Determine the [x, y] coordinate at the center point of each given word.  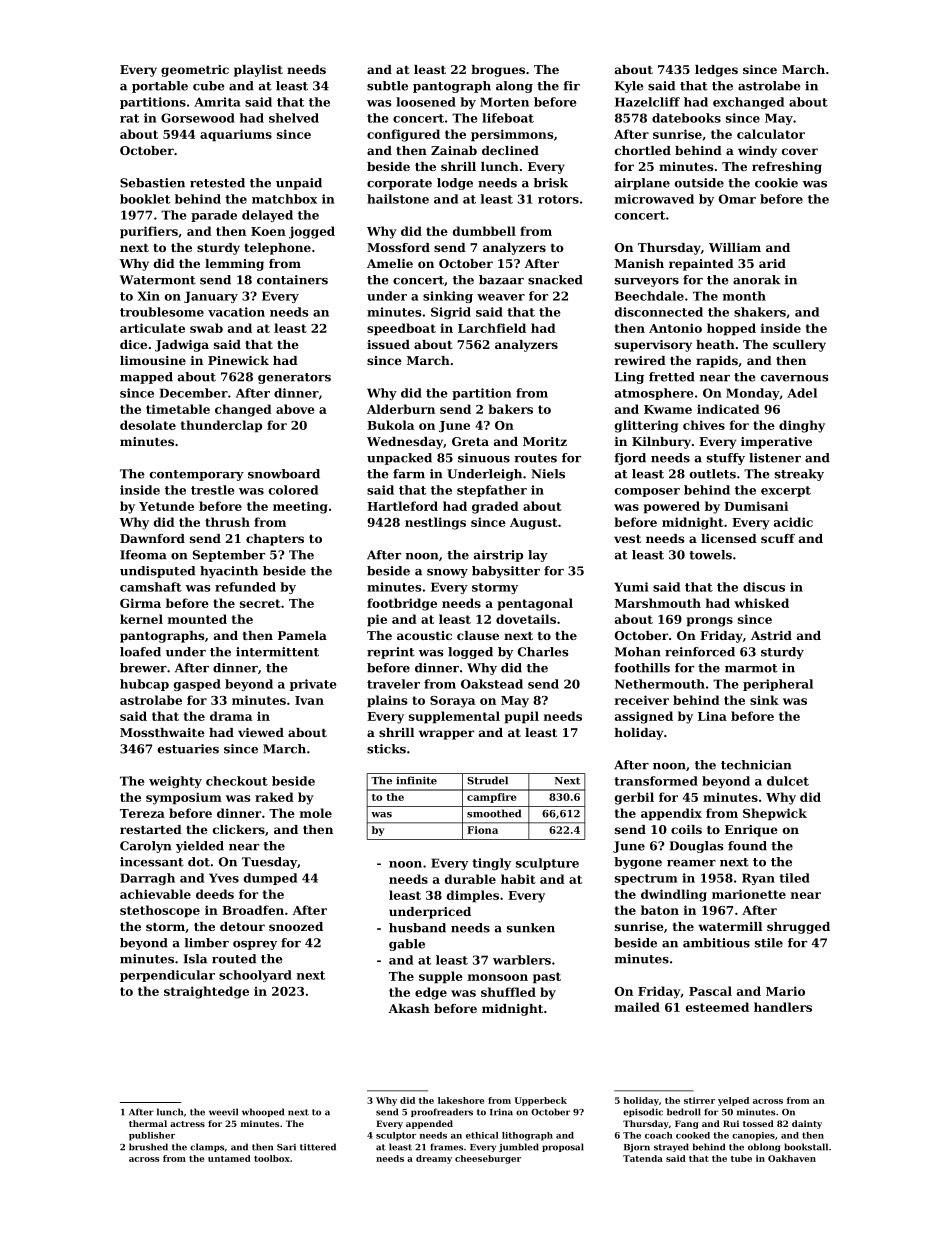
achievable [155, 894]
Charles [543, 652]
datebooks [686, 118]
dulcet [788, 781]
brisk [551, 183]
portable [160, 87]
